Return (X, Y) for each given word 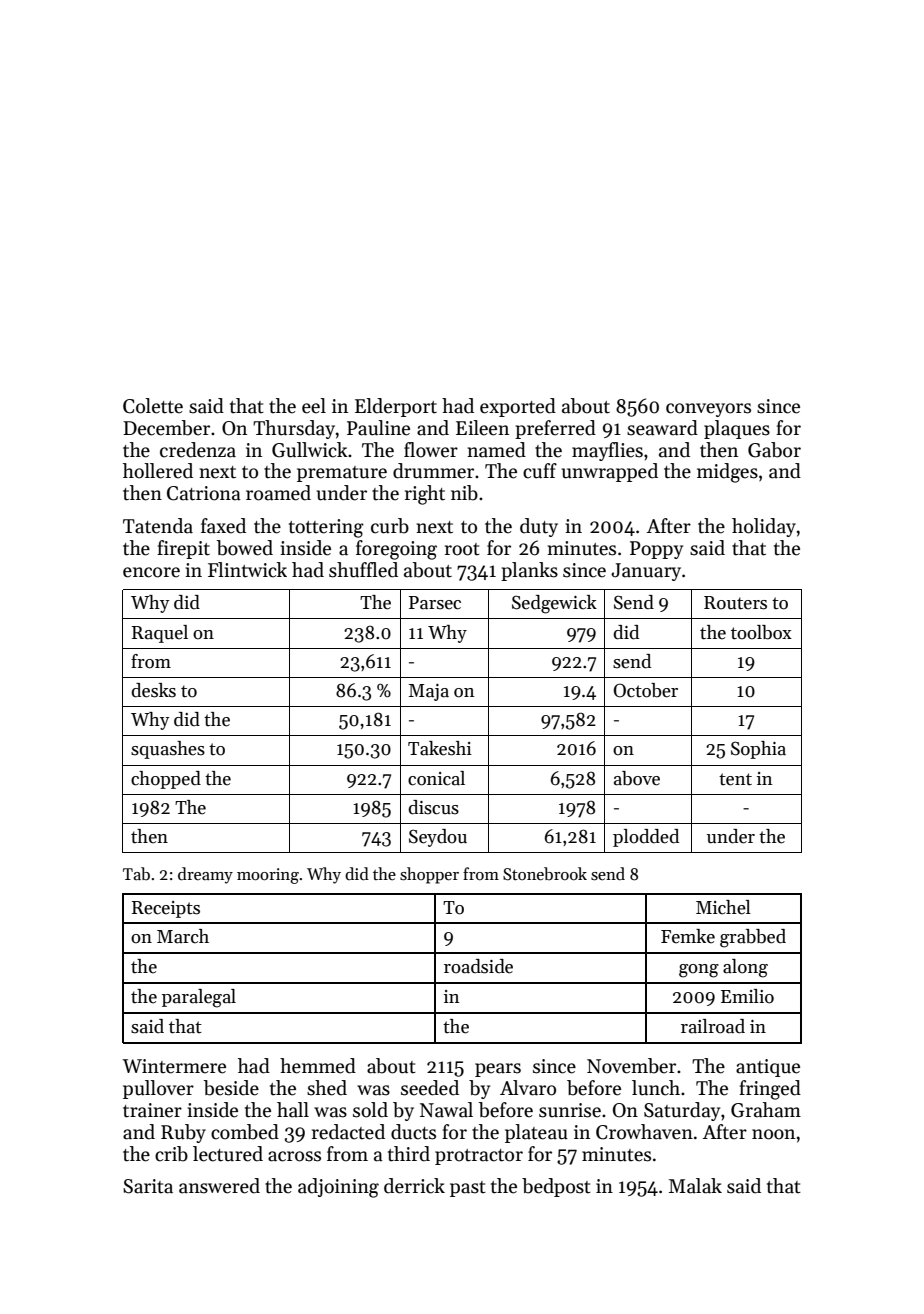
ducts (413, 1132)
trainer (152, 1110)
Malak (695, 1186)
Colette (153, 406)
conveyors (708, 410)
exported (518, 407)
